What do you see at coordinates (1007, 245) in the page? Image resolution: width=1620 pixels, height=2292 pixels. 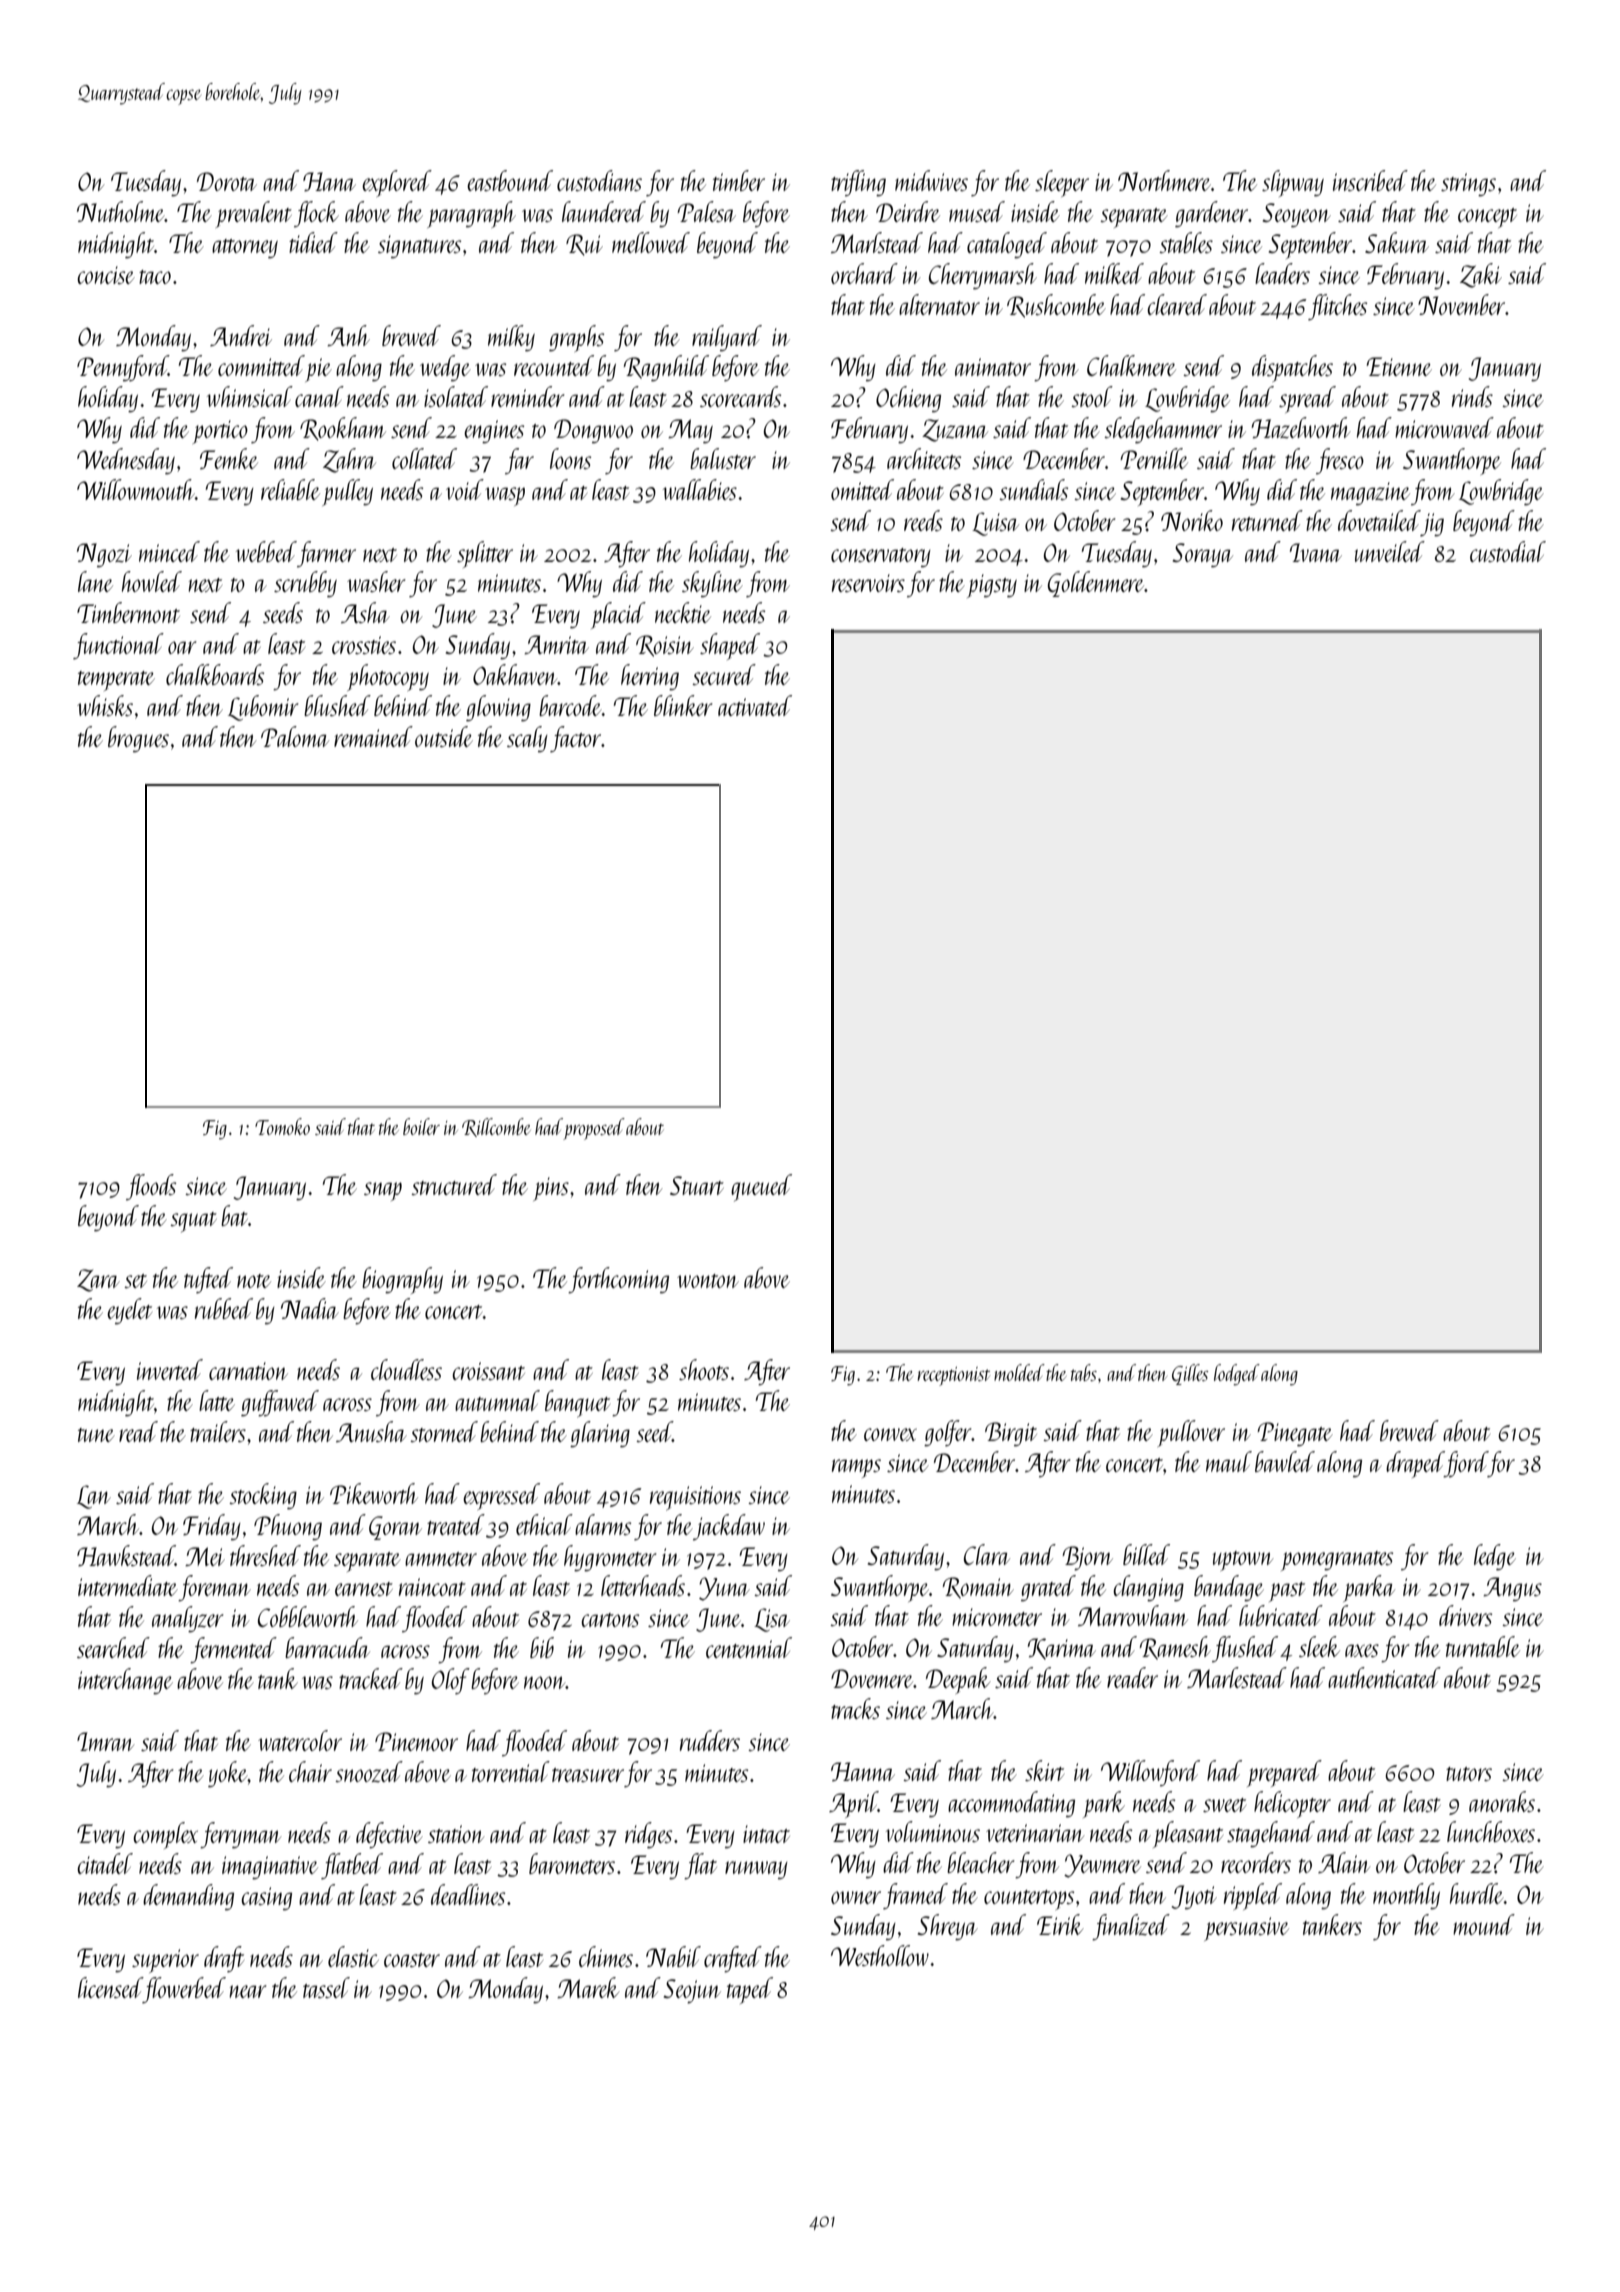 I see `cataloged` at bounding box center [1007, 245].
